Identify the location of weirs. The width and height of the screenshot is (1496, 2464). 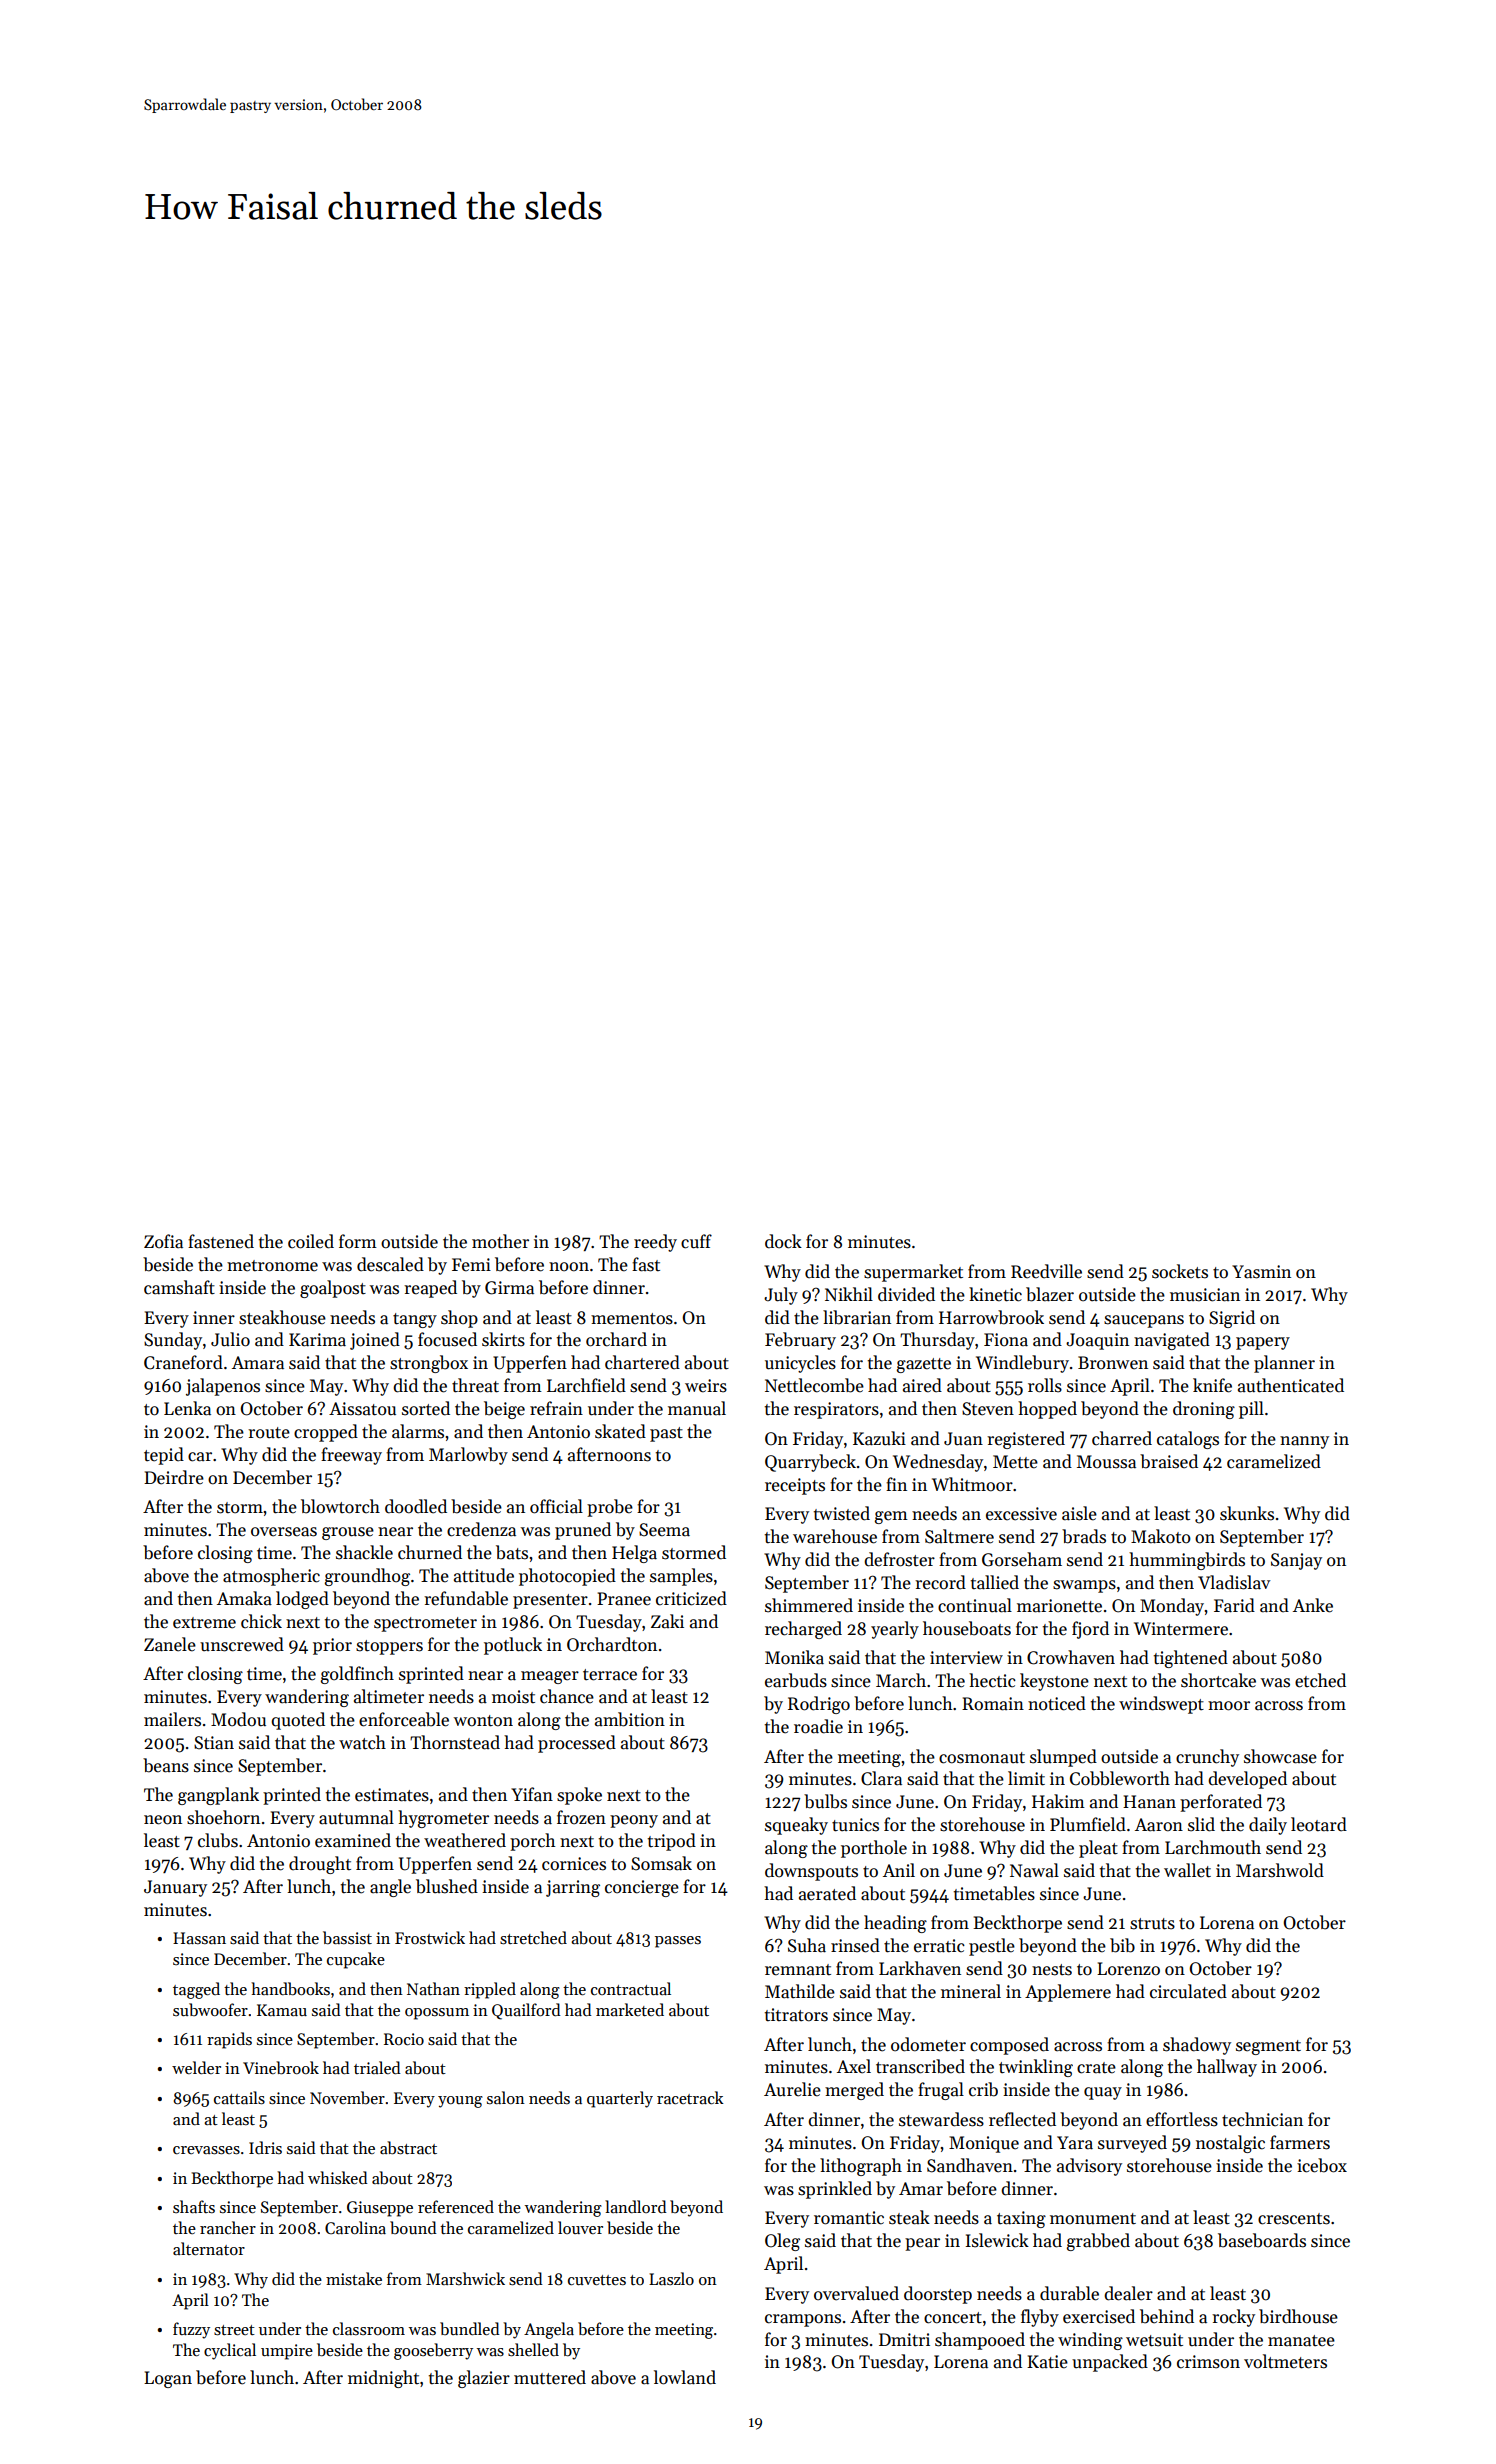
(706, 1386).
